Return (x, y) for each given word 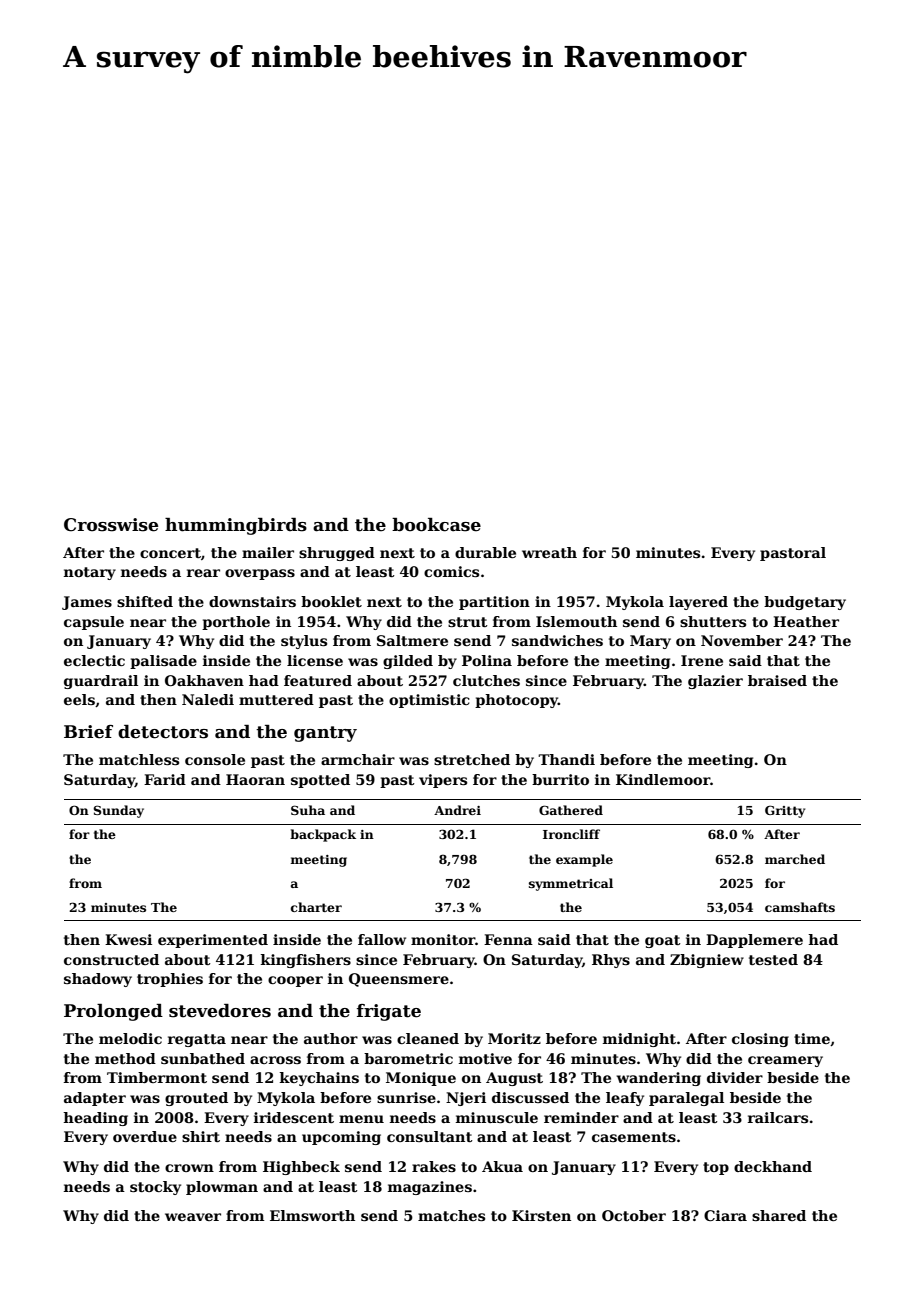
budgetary (805, 603)
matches (451, 1215)
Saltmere (412, 640)
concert (170, 553)
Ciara (725, 1215)
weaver (193, 1217)
